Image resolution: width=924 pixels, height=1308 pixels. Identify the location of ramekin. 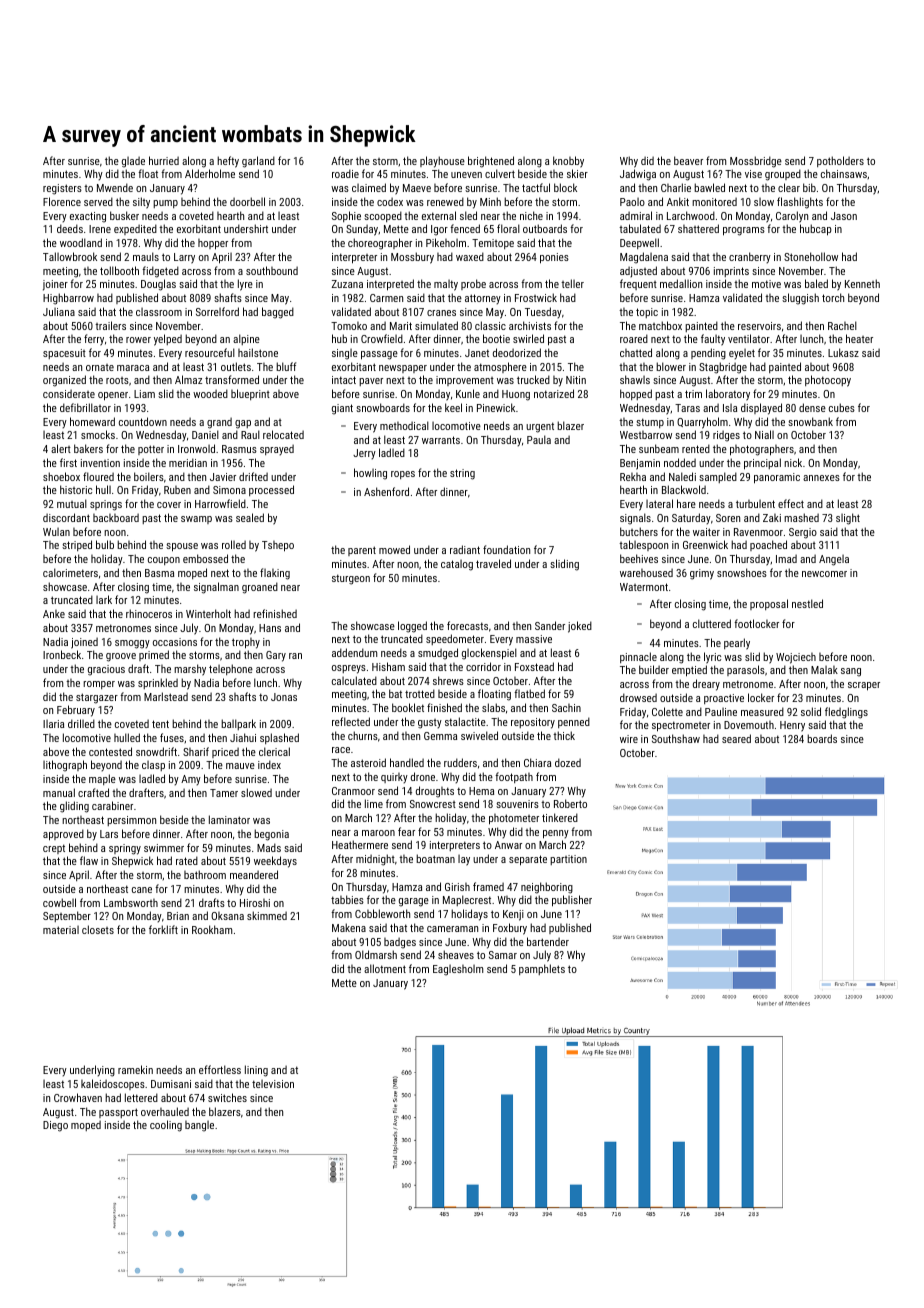
(135, 1069).
